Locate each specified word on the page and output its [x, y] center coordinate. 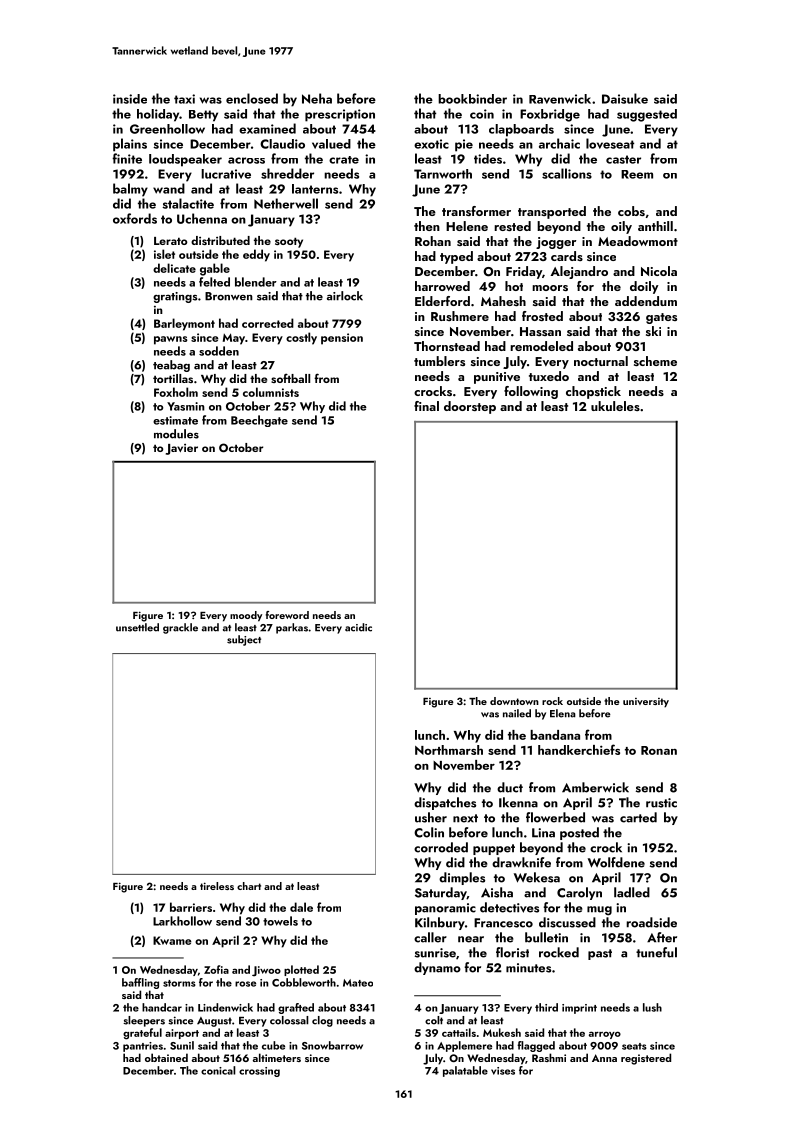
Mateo [358, 983]
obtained [166, 1057]
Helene [467, 226]
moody [246, 616]
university [646, 703]
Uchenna [202, 218]
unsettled [137, 627]
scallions [567, 173]
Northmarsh [449, 750]
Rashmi [549, 1057]
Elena [563, 713]
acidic [358, 627]
